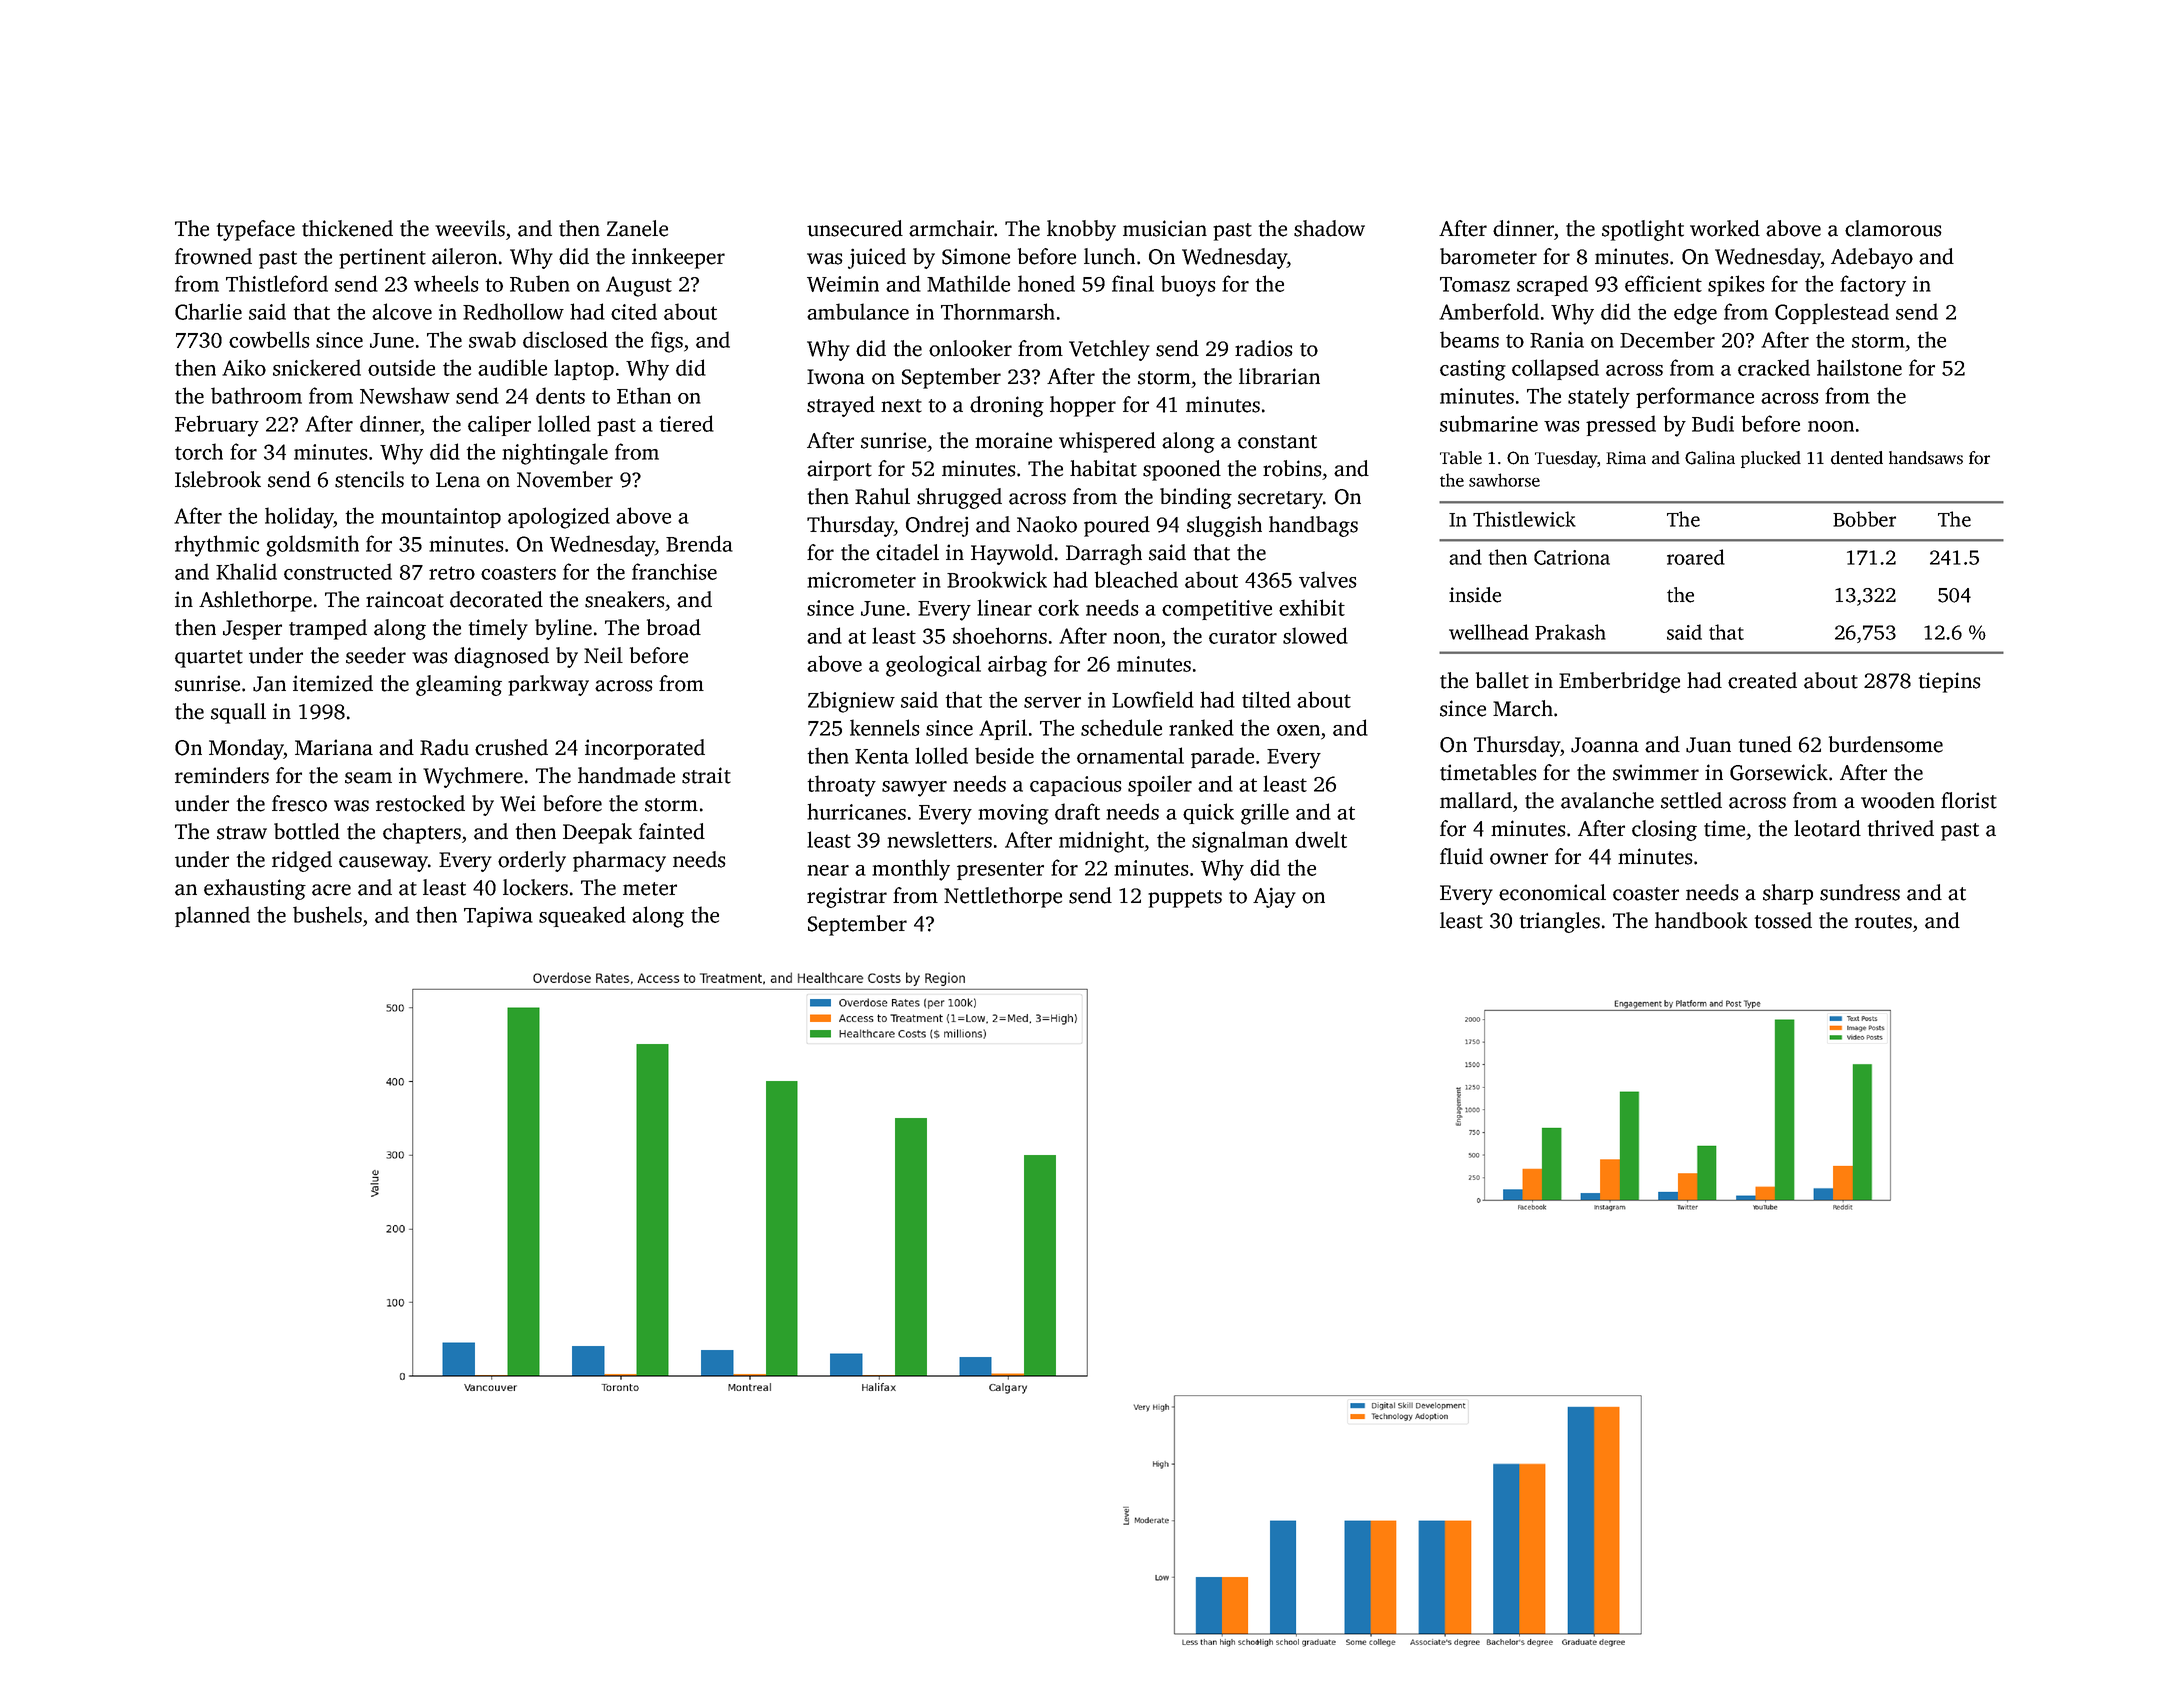 This screenshot has height=1683, width=2178. What do you see at coordinates (1013, 440) in the screenshot?
I see `moraine` at bounding box center [1013, 440].
